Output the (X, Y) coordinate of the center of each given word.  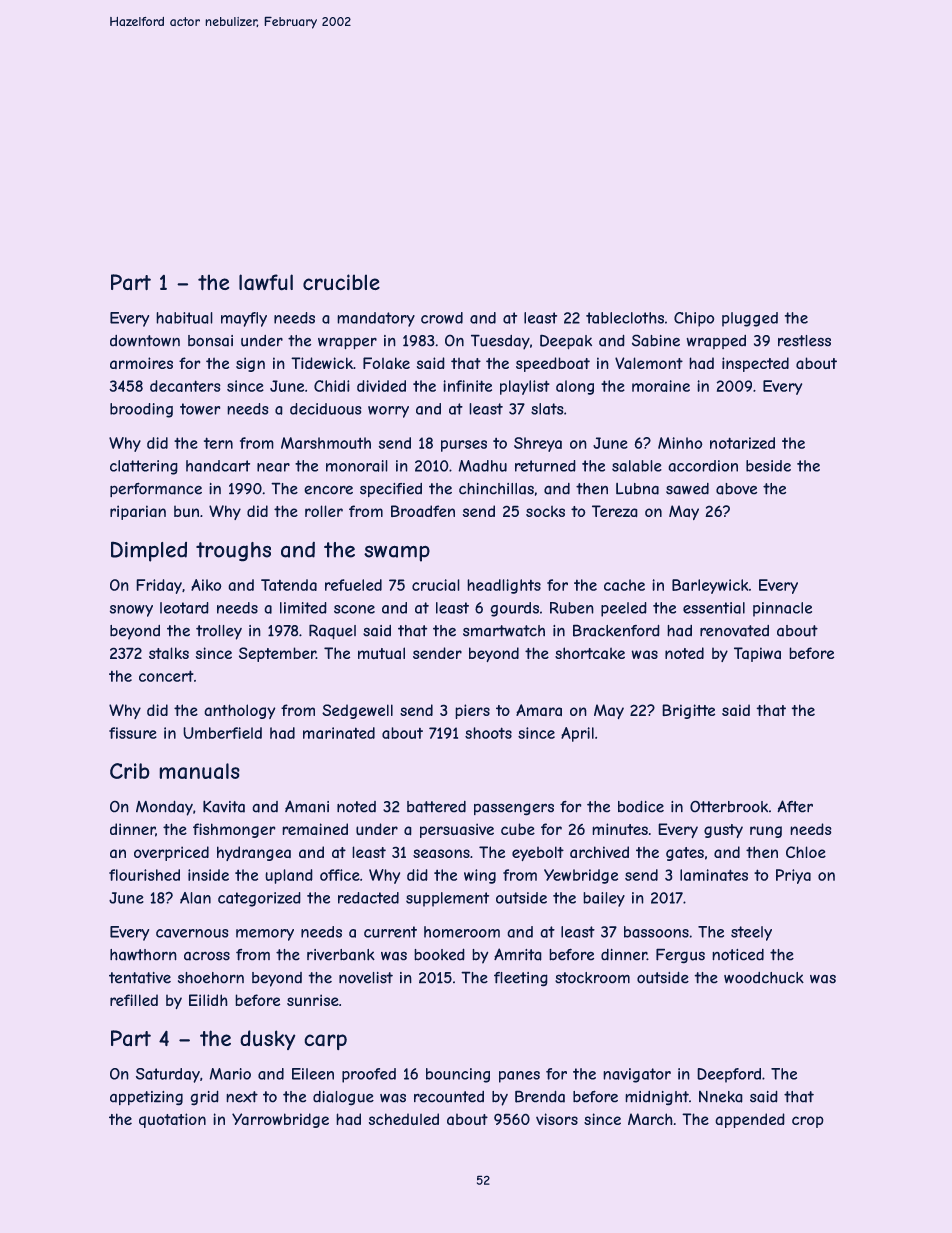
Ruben (572, 608)
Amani (307, 806)
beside (768, 466)
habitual (184, 318)
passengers (514, 809)
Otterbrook (729, 806)
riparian (138, 512)
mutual (381, 653)
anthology (240, 711)
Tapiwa (757, 654)
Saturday (168, 1075)
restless (804, 341)
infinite (467, 386)
